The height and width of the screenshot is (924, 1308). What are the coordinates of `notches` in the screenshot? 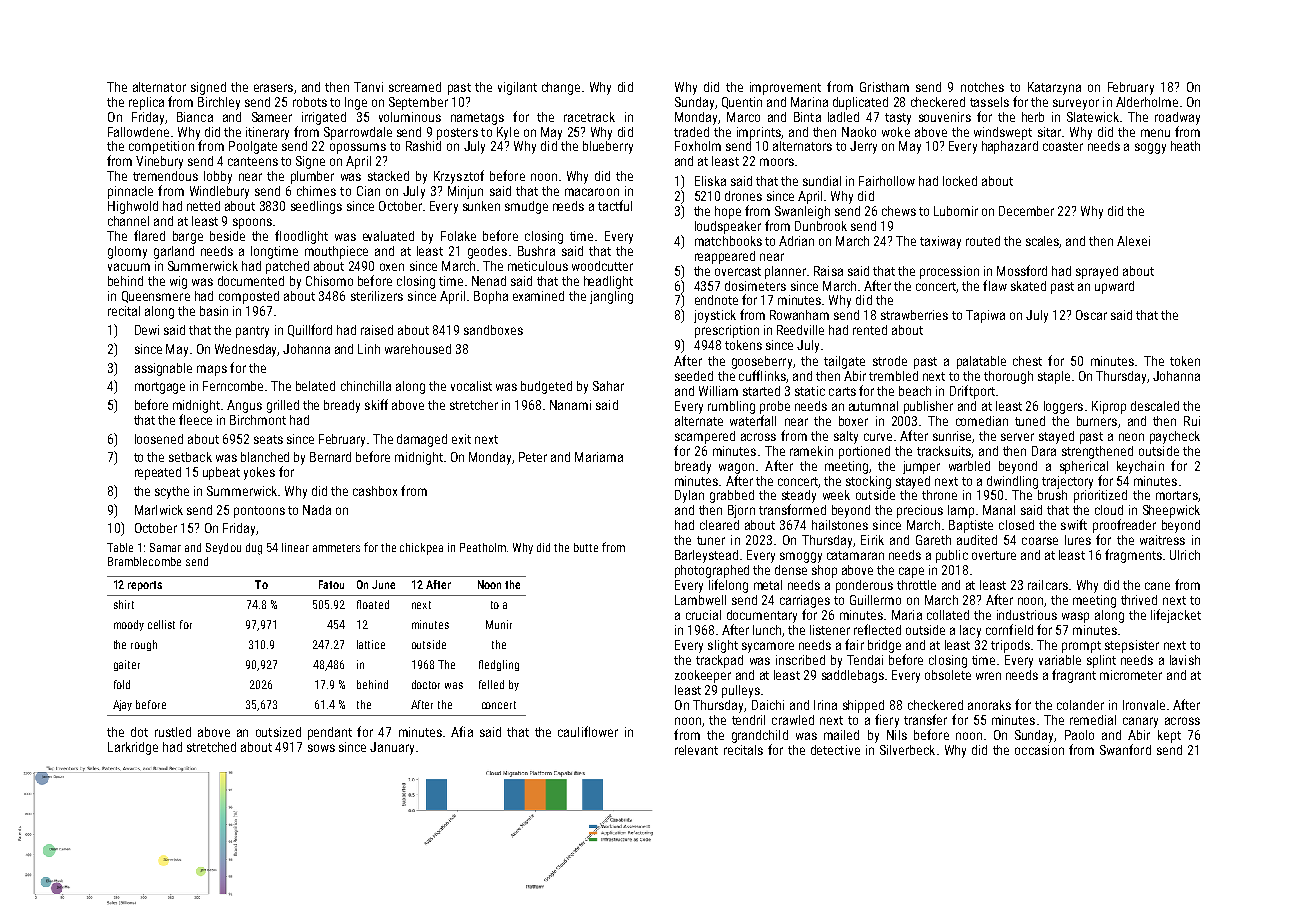 It's located at (982, 87).
